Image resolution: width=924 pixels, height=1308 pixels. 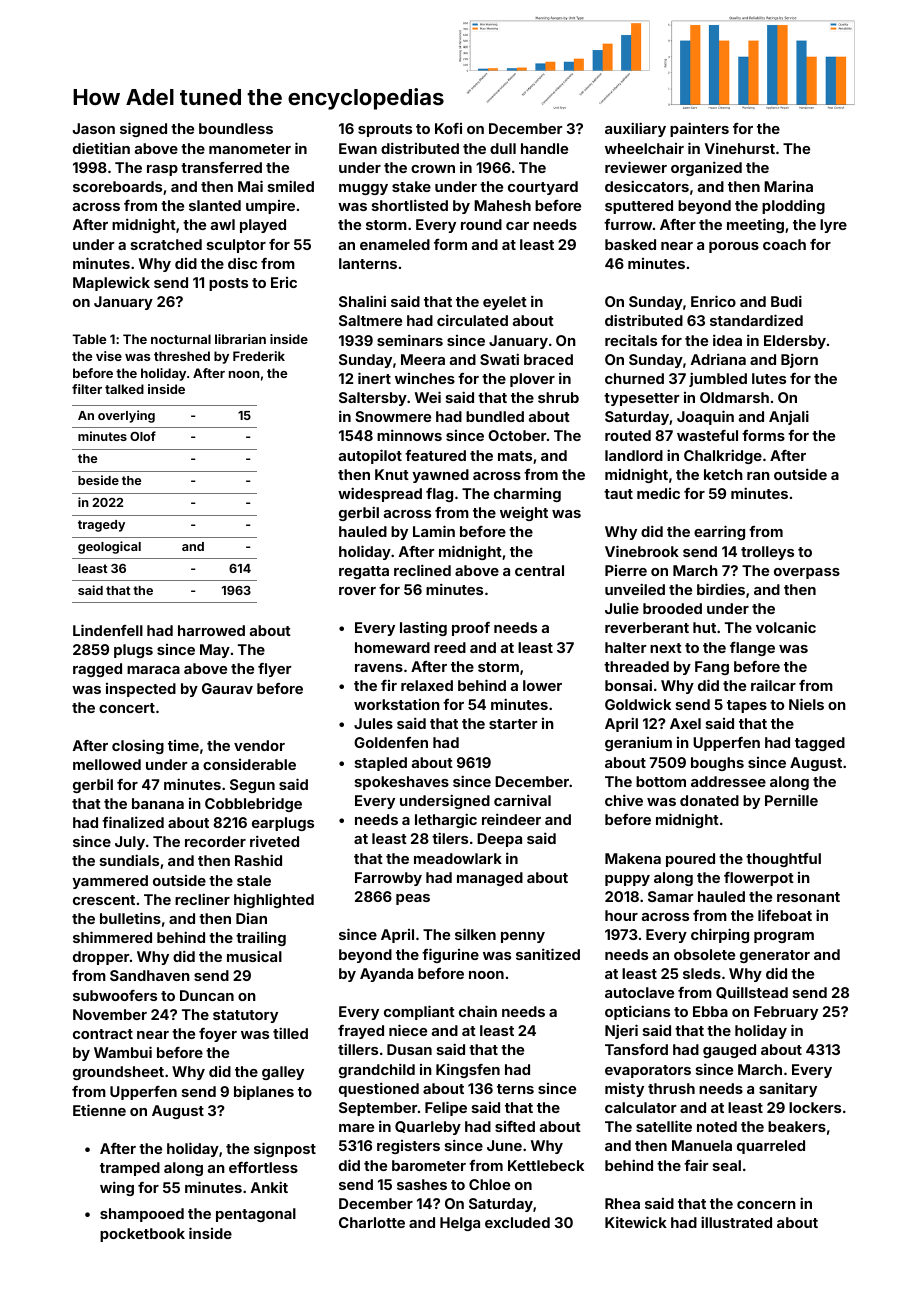 I want to click on auxiliary, so click(x=635, y=129).
